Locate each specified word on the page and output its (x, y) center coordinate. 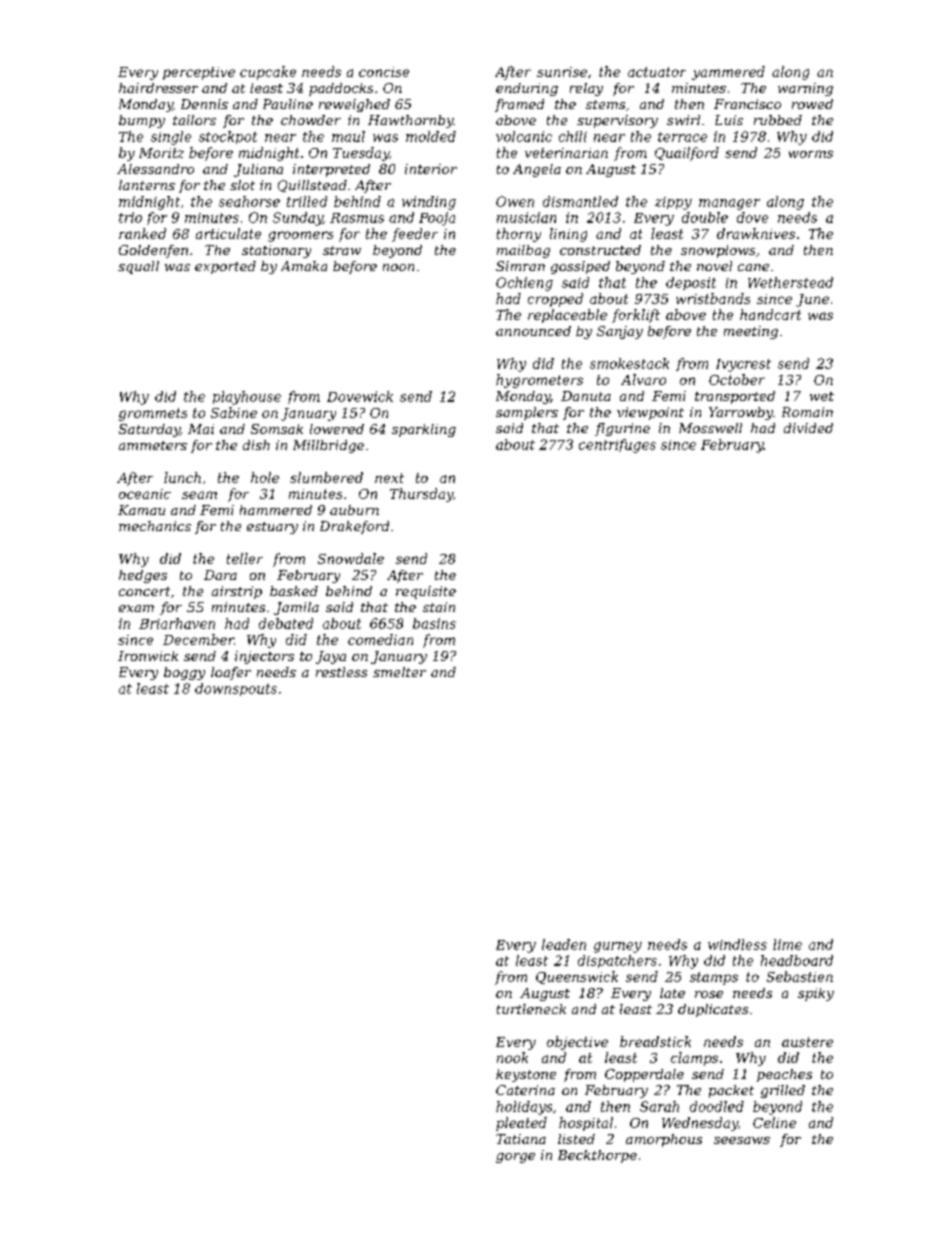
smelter (399, 672)
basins (434, 623)
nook (512, 1057)
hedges (143, 576)
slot (242, 185)
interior (431, 169)
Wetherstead (790, 282)
